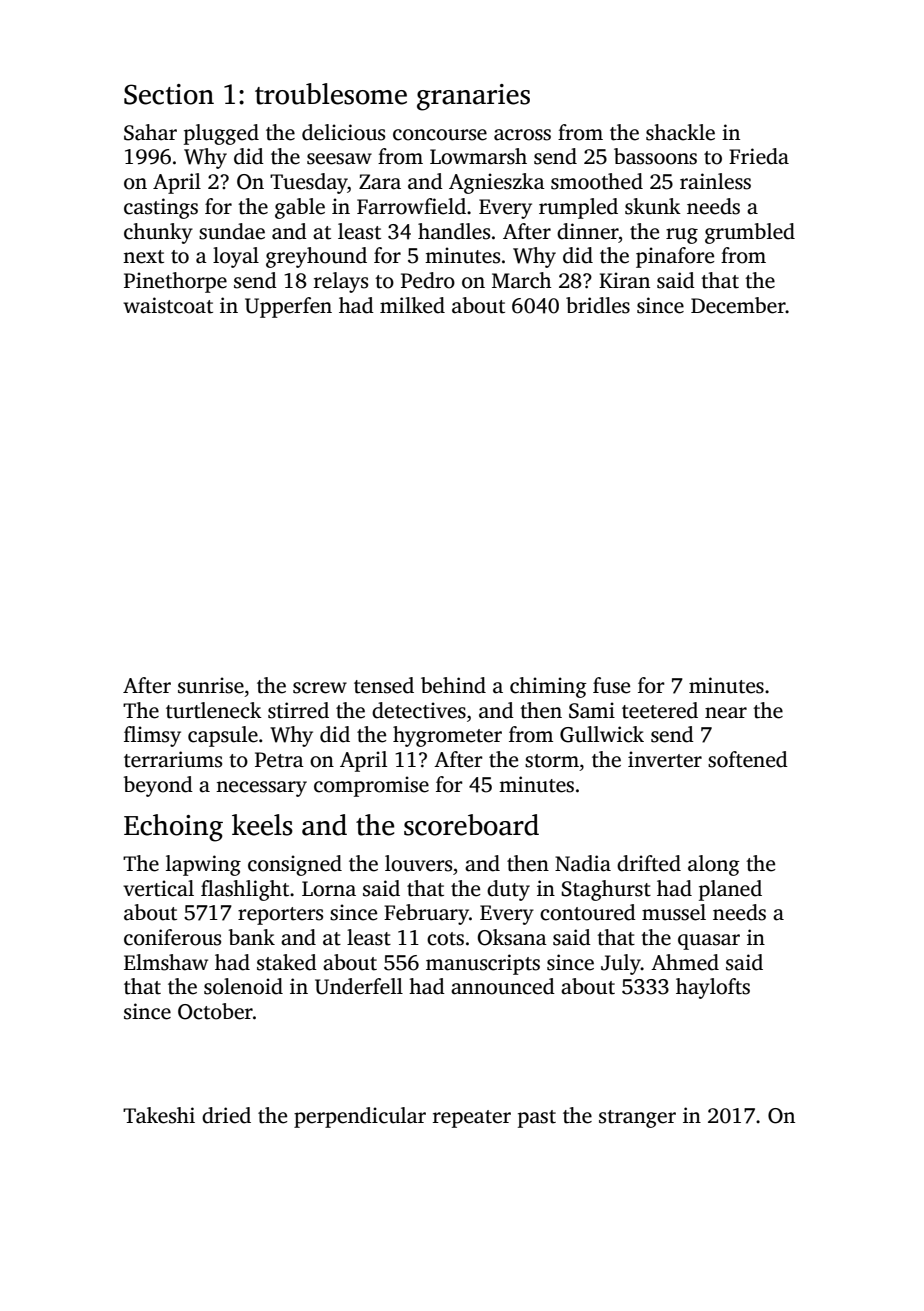 This screenshot has width=924, height=1311. I want to click on softened, so click(748, 759).
